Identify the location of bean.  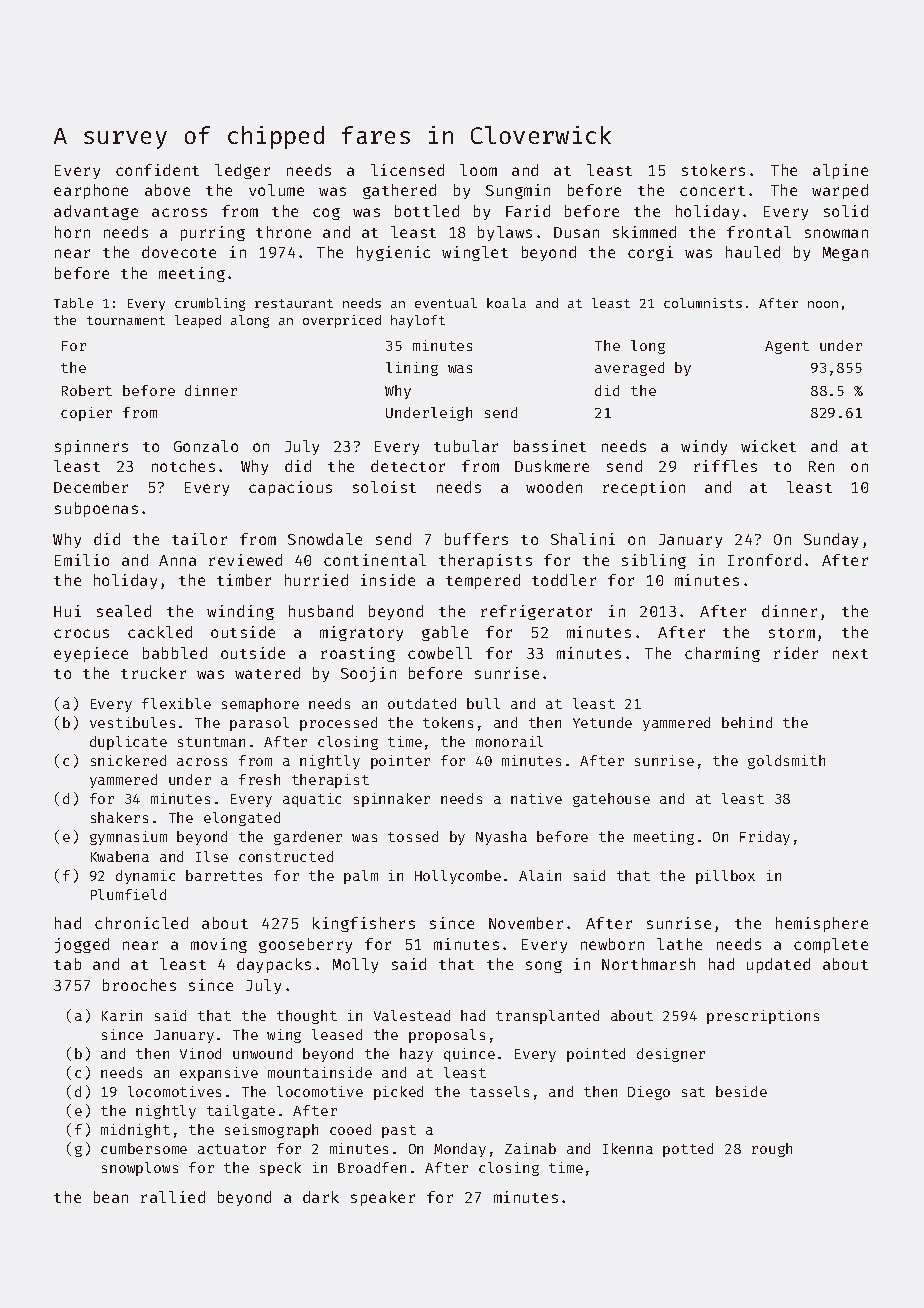
(111, 1197).
